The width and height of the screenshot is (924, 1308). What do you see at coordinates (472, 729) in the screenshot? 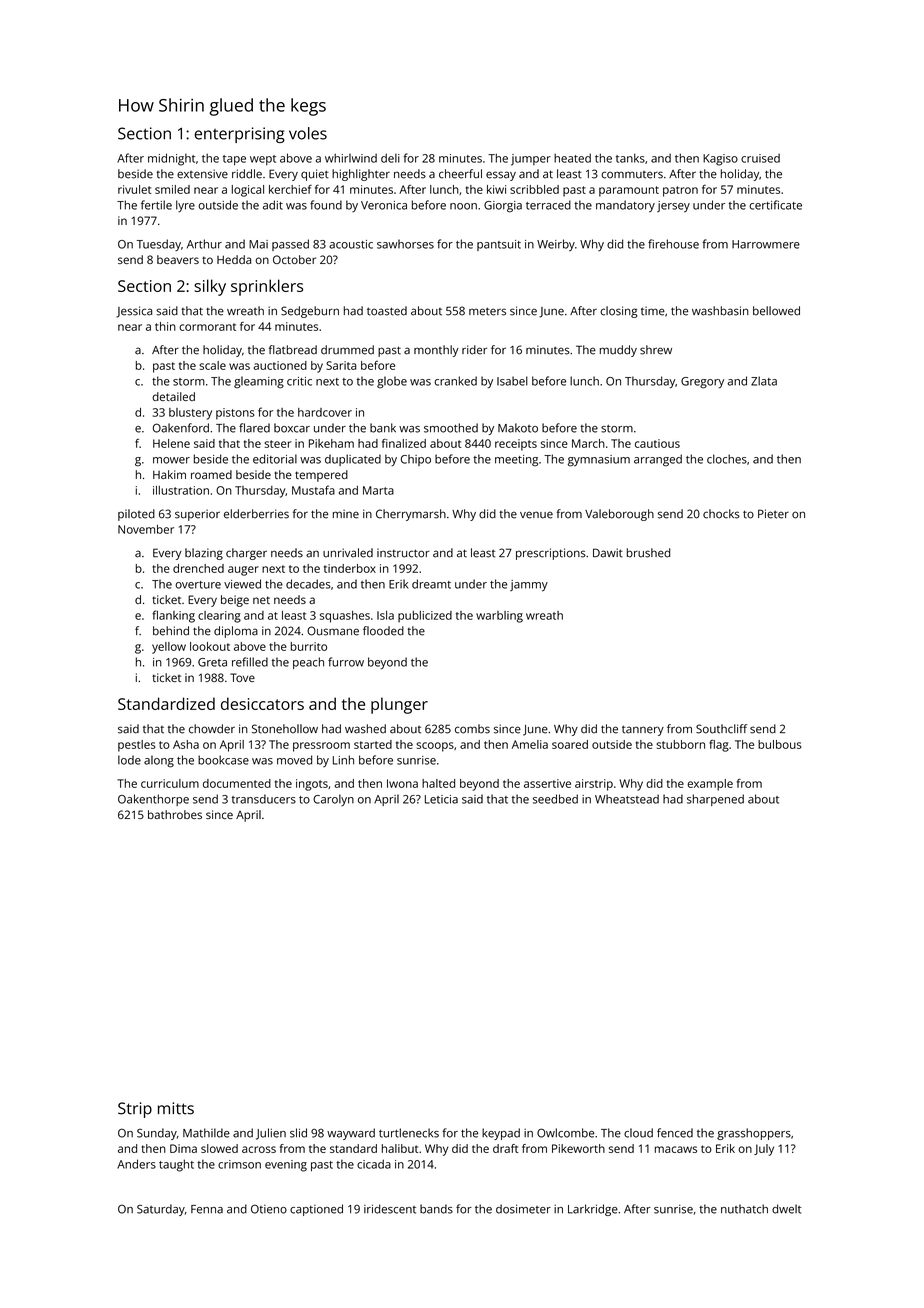
I see `combs` at bounding box center [472, 729].
